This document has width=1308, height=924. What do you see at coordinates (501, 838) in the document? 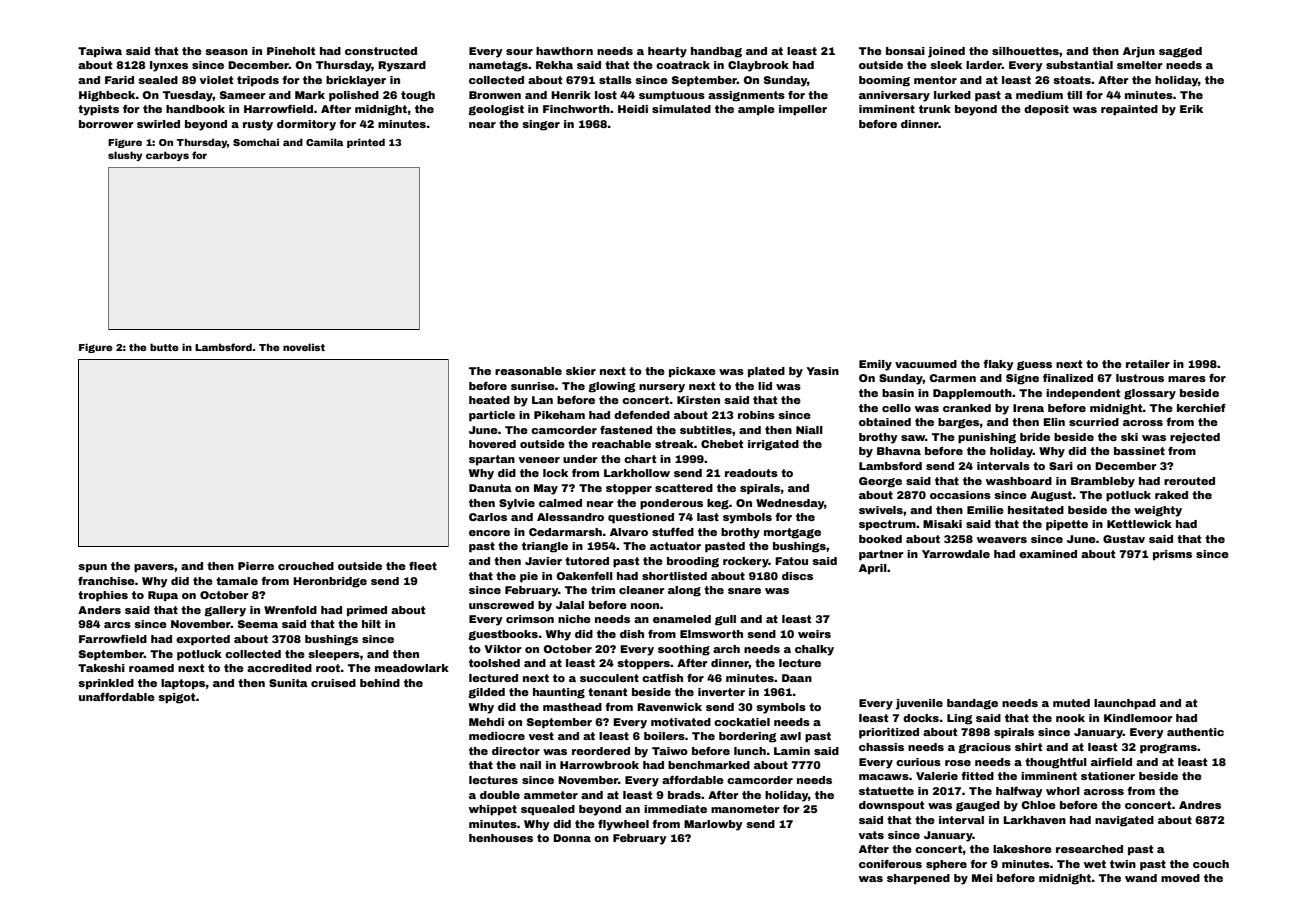
I see `henhouses` at bounding box center [501, 838].
